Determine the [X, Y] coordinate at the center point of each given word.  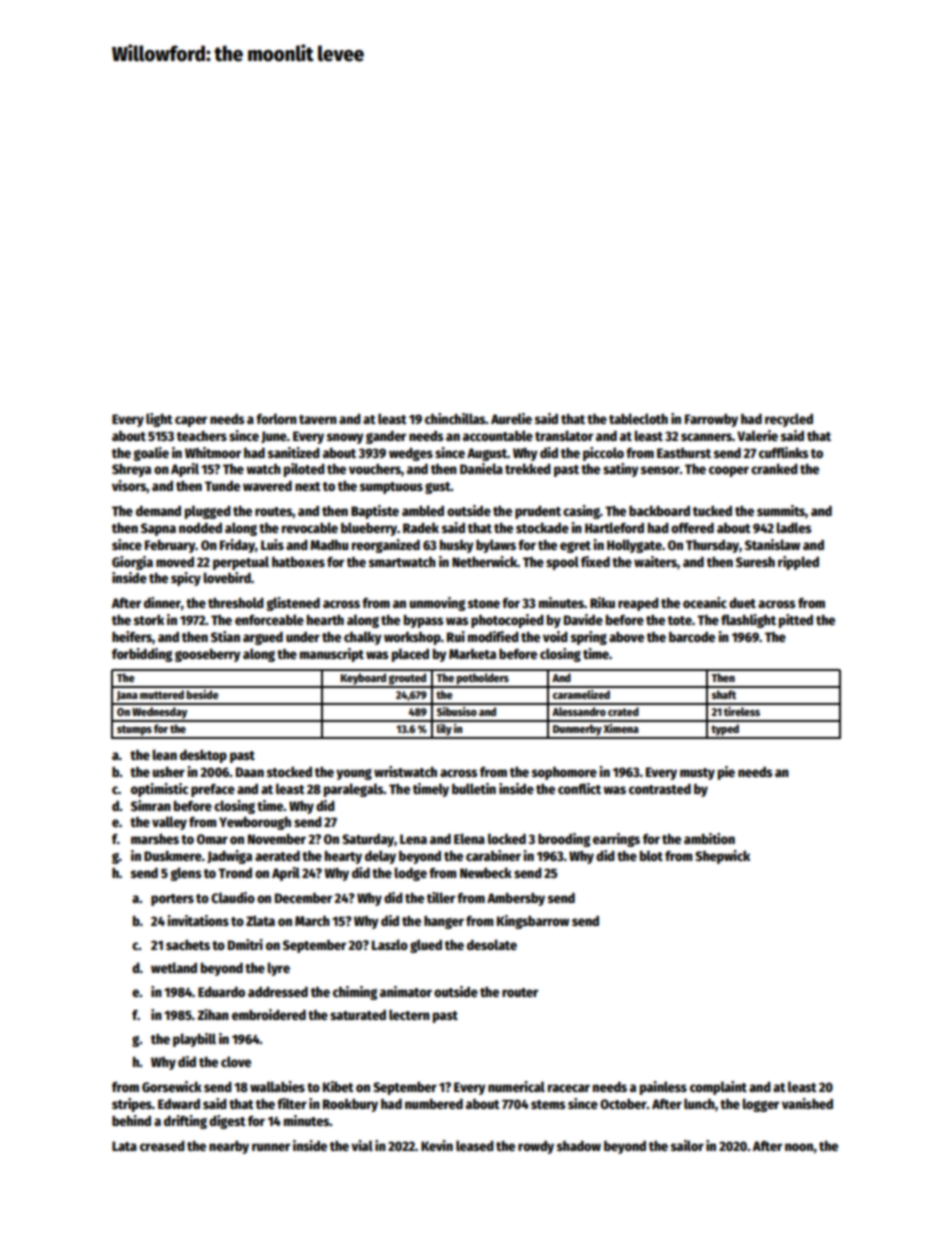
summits [781, 510]
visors [129, 485]
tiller [441, 897]
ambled [423, 510]
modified [493, 636]
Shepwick [722, 857]
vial [362, 1145]
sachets [188, 945]
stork [149, 620]
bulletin [474, 788]
